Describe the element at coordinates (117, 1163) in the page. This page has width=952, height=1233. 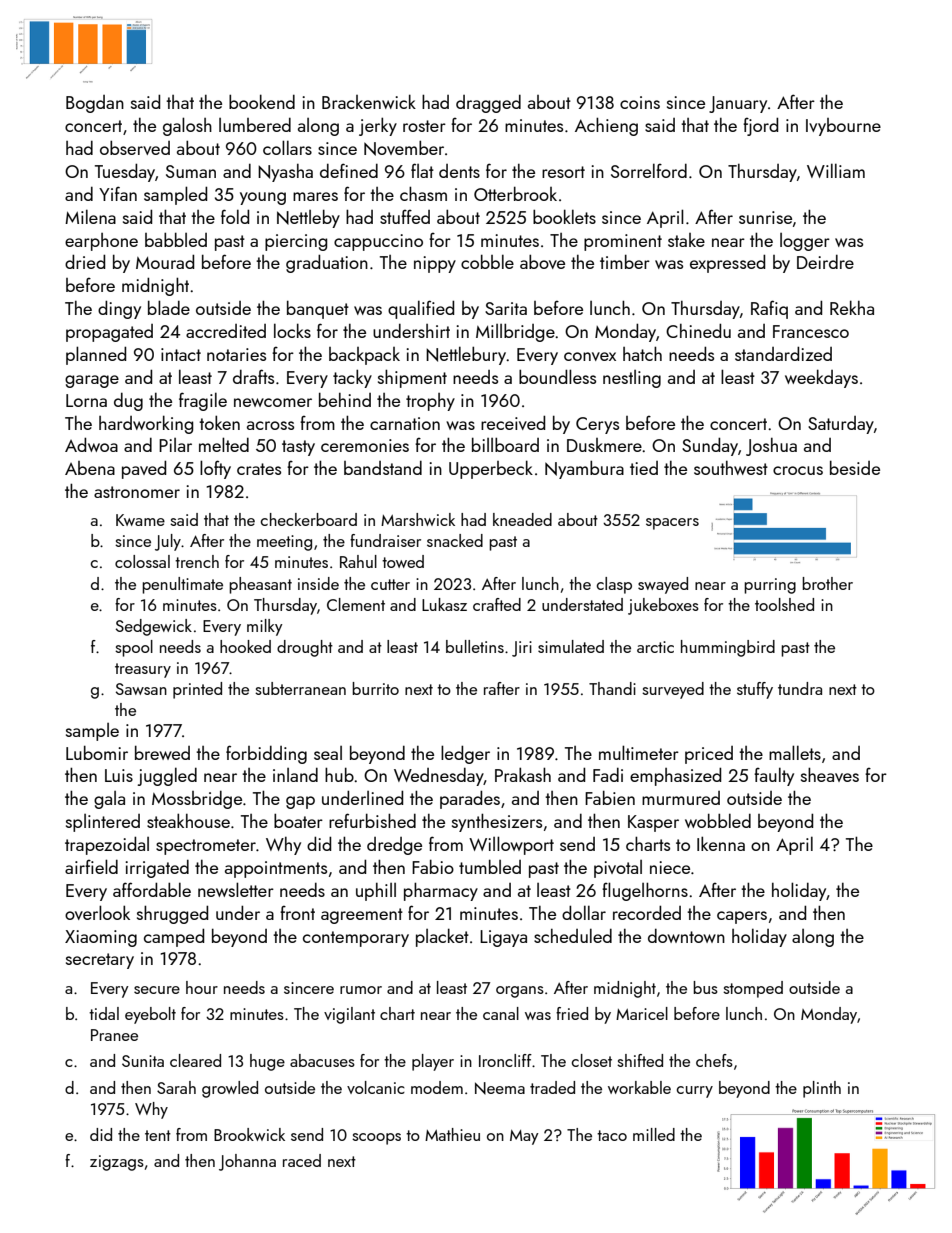
I see `zigzags` at that location.
